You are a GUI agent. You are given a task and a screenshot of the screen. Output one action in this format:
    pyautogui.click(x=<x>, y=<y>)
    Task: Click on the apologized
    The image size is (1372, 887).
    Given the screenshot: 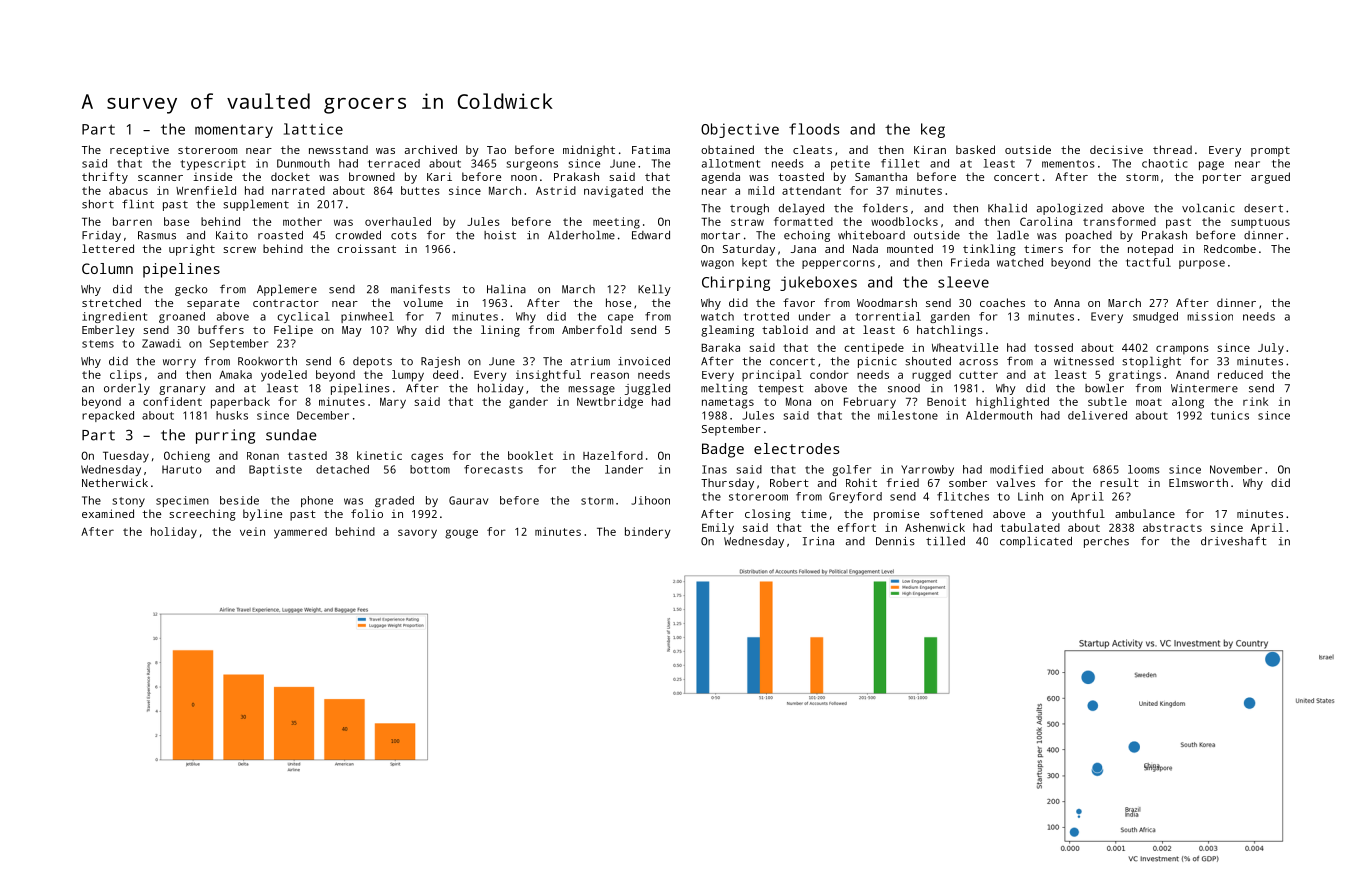 What is the action you would take?
    pyautogui.click(x=1070, y=209)
